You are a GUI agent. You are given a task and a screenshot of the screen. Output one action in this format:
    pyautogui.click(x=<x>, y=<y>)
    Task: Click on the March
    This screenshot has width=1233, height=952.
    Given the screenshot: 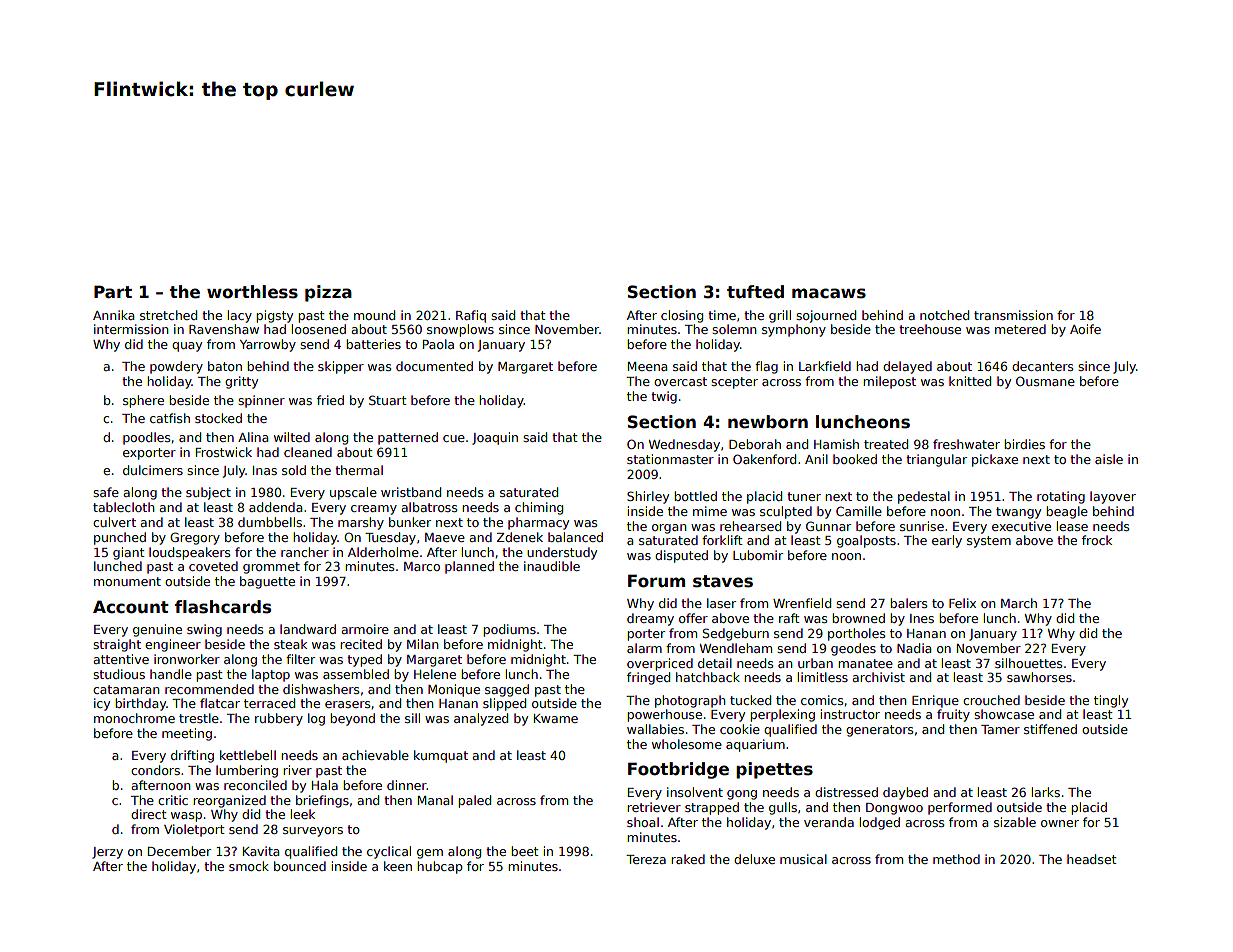 What is the action you would take?
    pyautogui.click(x=1019, y=603)
